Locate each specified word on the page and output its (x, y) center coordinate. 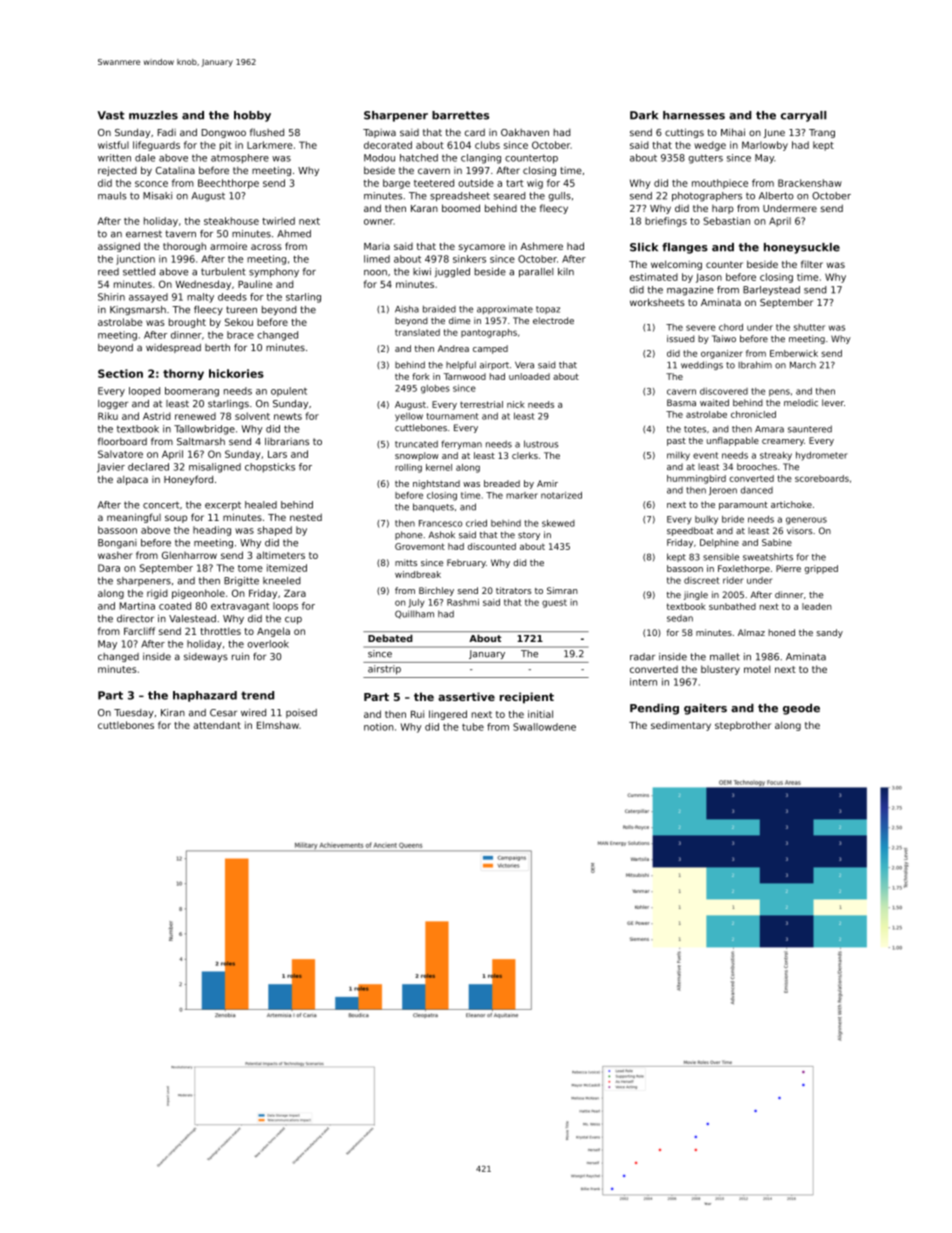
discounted (492, 546)
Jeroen (723, 491)
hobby (252, 116)
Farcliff (139, 631)
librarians (287, 441)
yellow (409, 416)
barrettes (460, 115)
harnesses (694, 115)
